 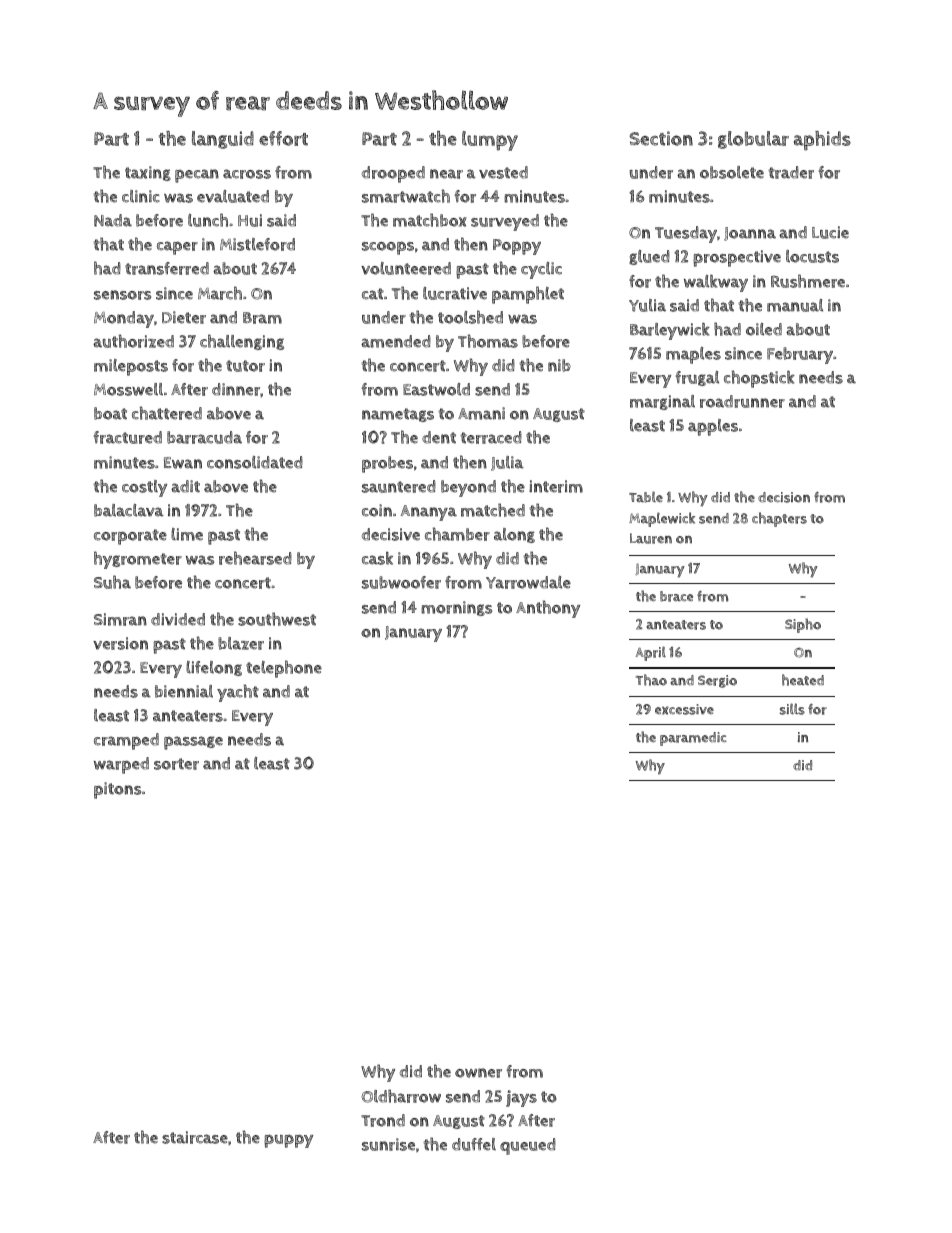 What do you see at coordinates (255, 558) in the screenshot?
I see `rehearsed` at bounding box center [255, 558].
